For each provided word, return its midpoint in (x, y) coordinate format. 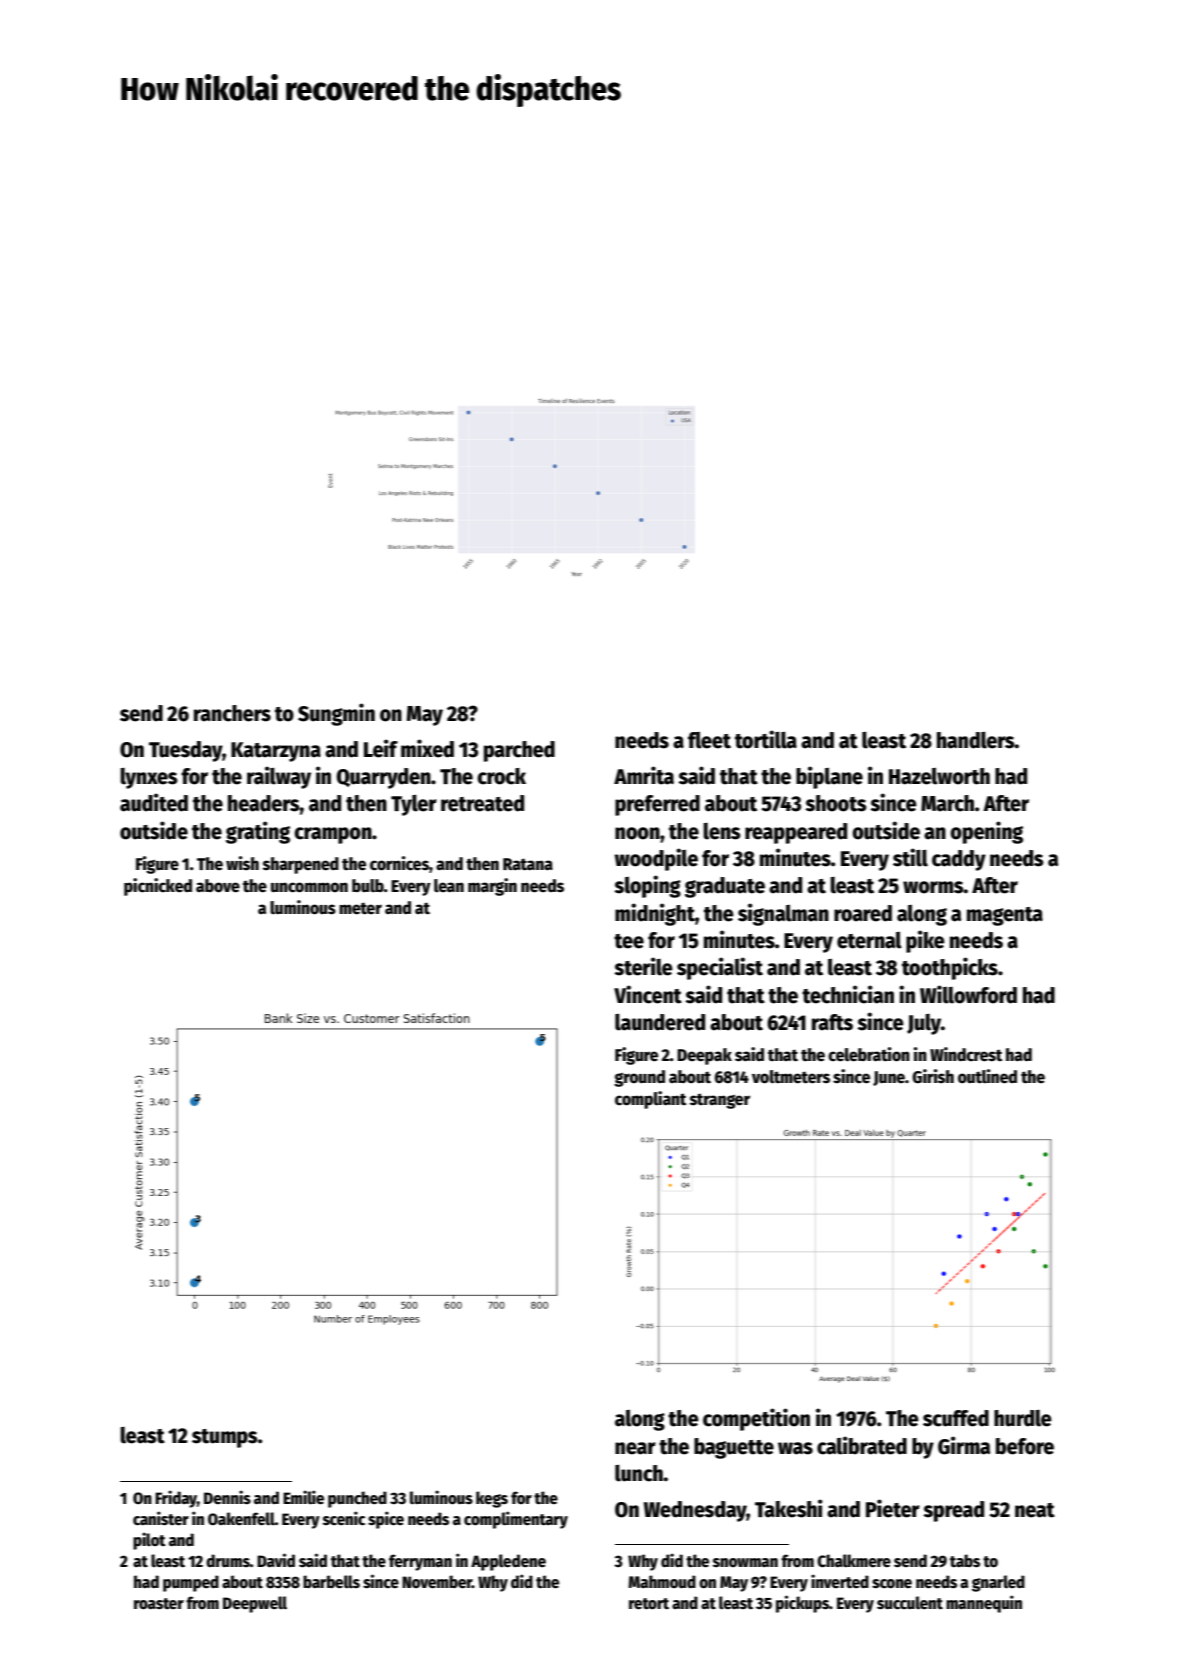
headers (264, 803)
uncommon (309, 887)
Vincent (648, 994)
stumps (225, 1438)
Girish (933, 1076)
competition (756, 1419)
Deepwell (255, 1604)
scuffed (956, 1418)
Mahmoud (662, 1581)
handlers (976, 740)
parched (519, 751)
